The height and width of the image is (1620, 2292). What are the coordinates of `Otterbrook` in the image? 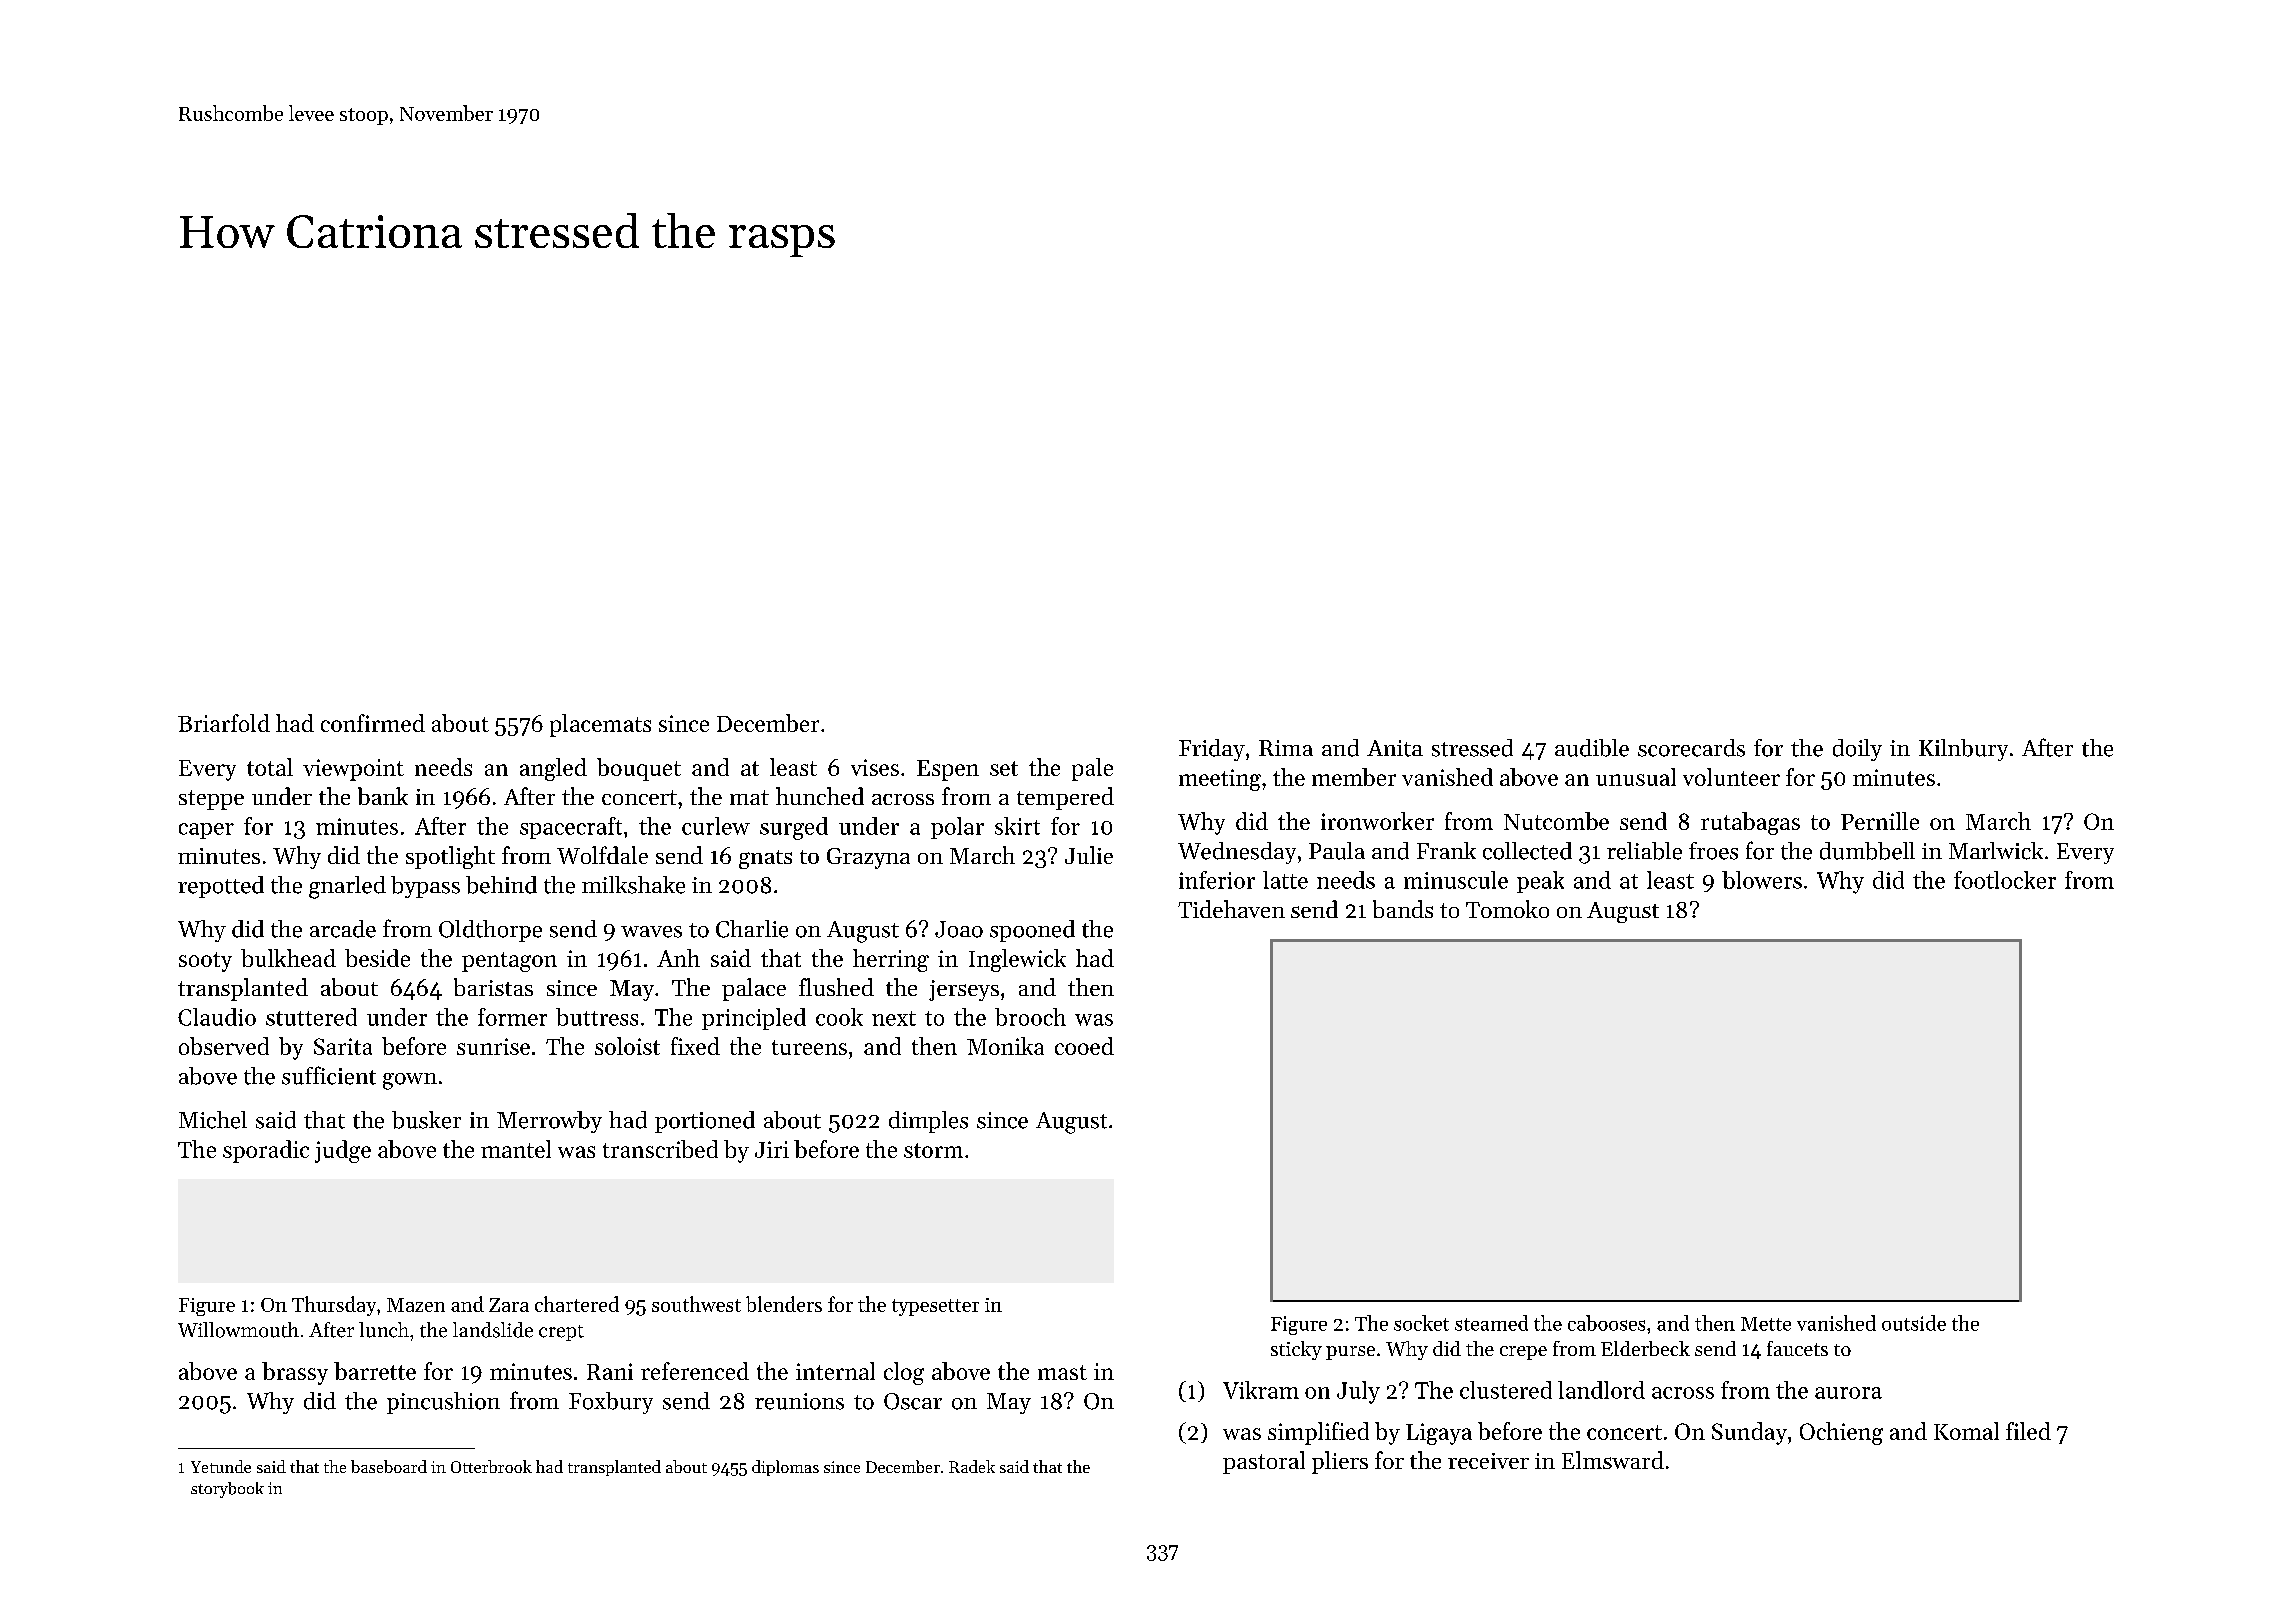 It's located at (491, 1466).
